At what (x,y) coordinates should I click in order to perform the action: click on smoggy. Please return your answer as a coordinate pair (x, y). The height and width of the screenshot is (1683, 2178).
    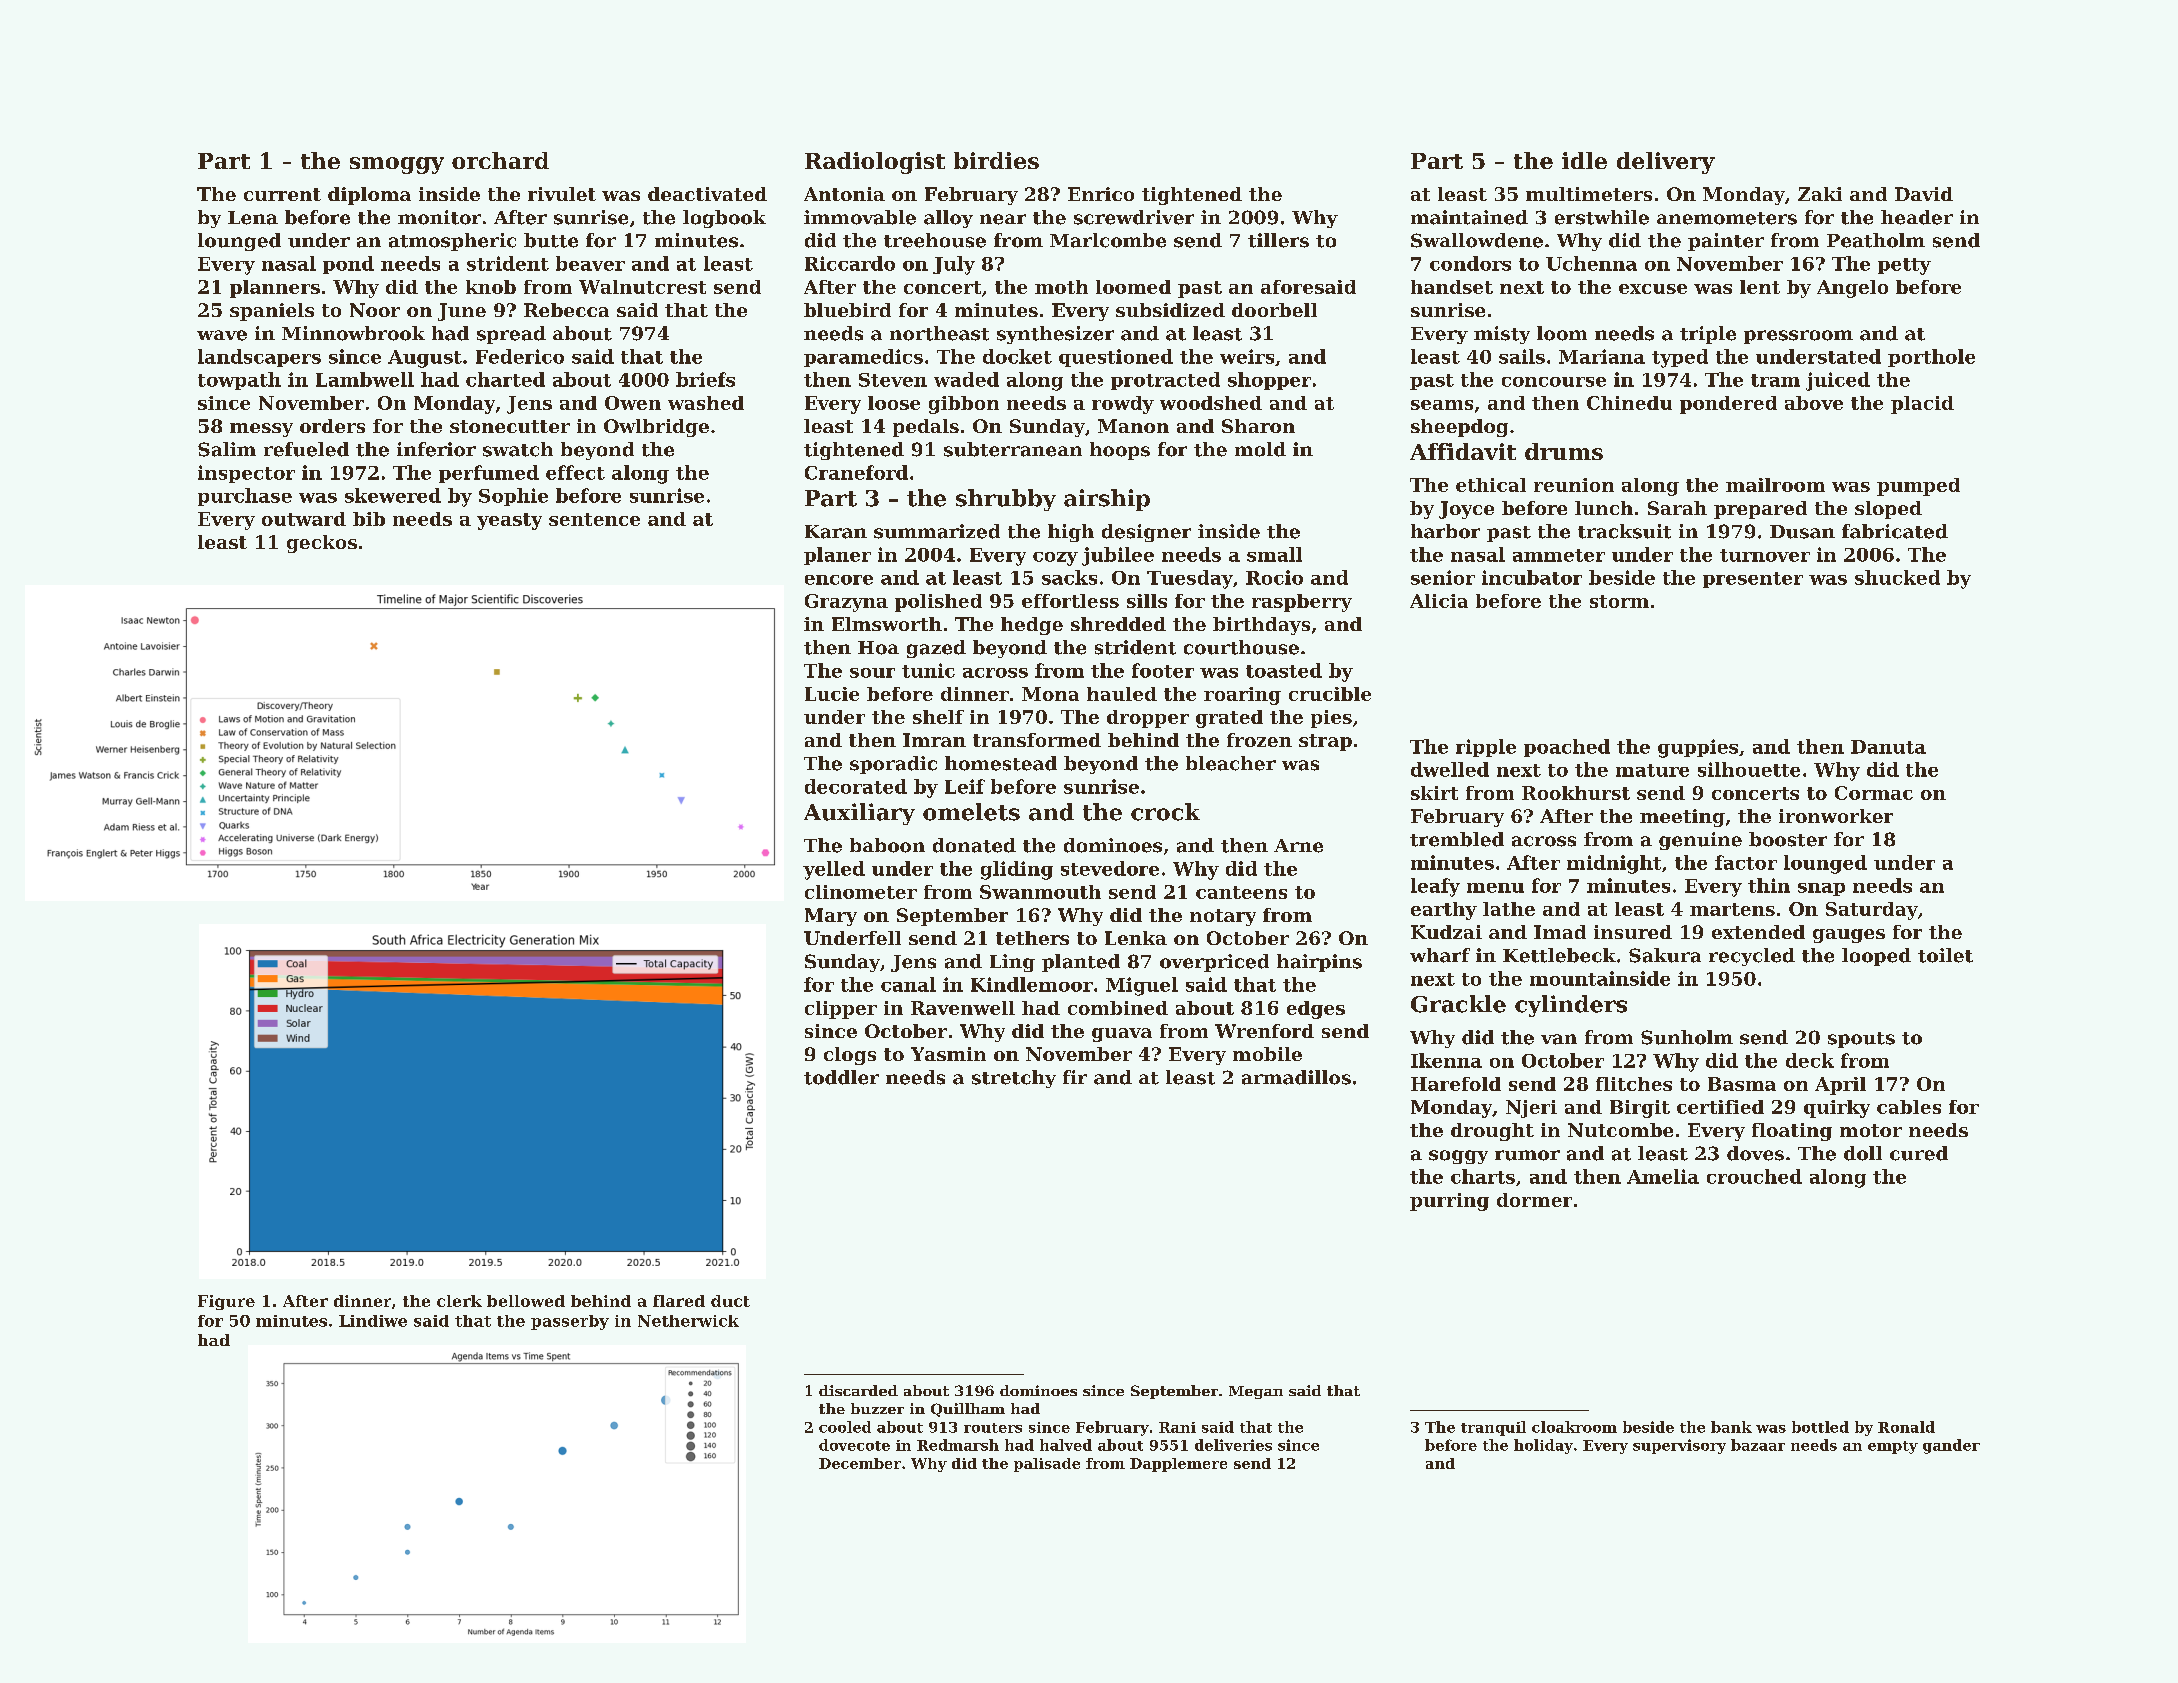
    Looking at the image, I should click on (397, 165).
